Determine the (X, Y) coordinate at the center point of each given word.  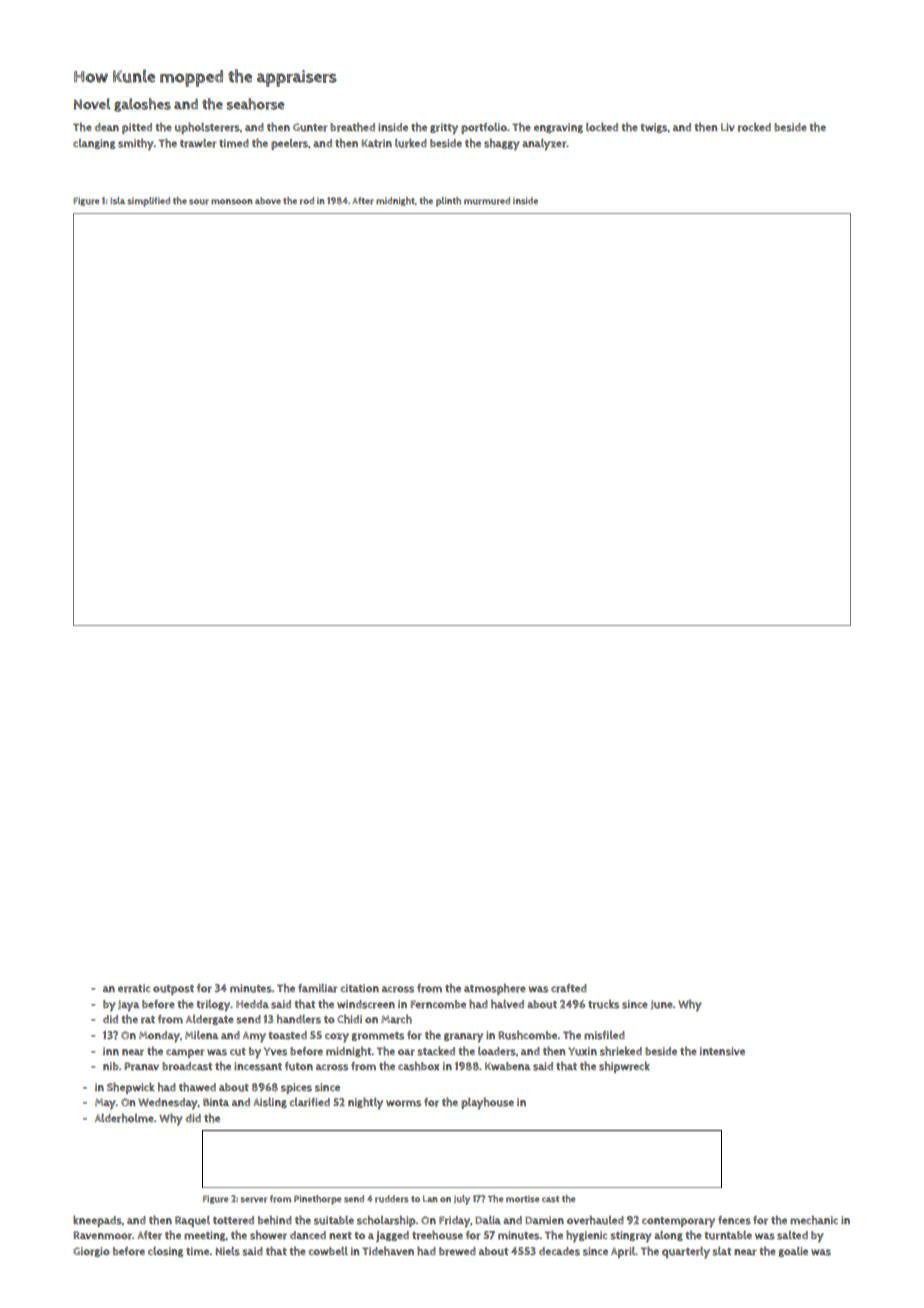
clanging (94, 144)
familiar (318, 988)
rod (307, 201)
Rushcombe (528, 1035)
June (662, 1005)
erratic (134, 988)
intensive (722, 1051)
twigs (654, 128)
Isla (118, 201)
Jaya (129, 1006)
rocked (754, 127)
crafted (569, 988)
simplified (148, 202)
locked (602, 127)
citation (360, 988)
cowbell (328, 1251)
